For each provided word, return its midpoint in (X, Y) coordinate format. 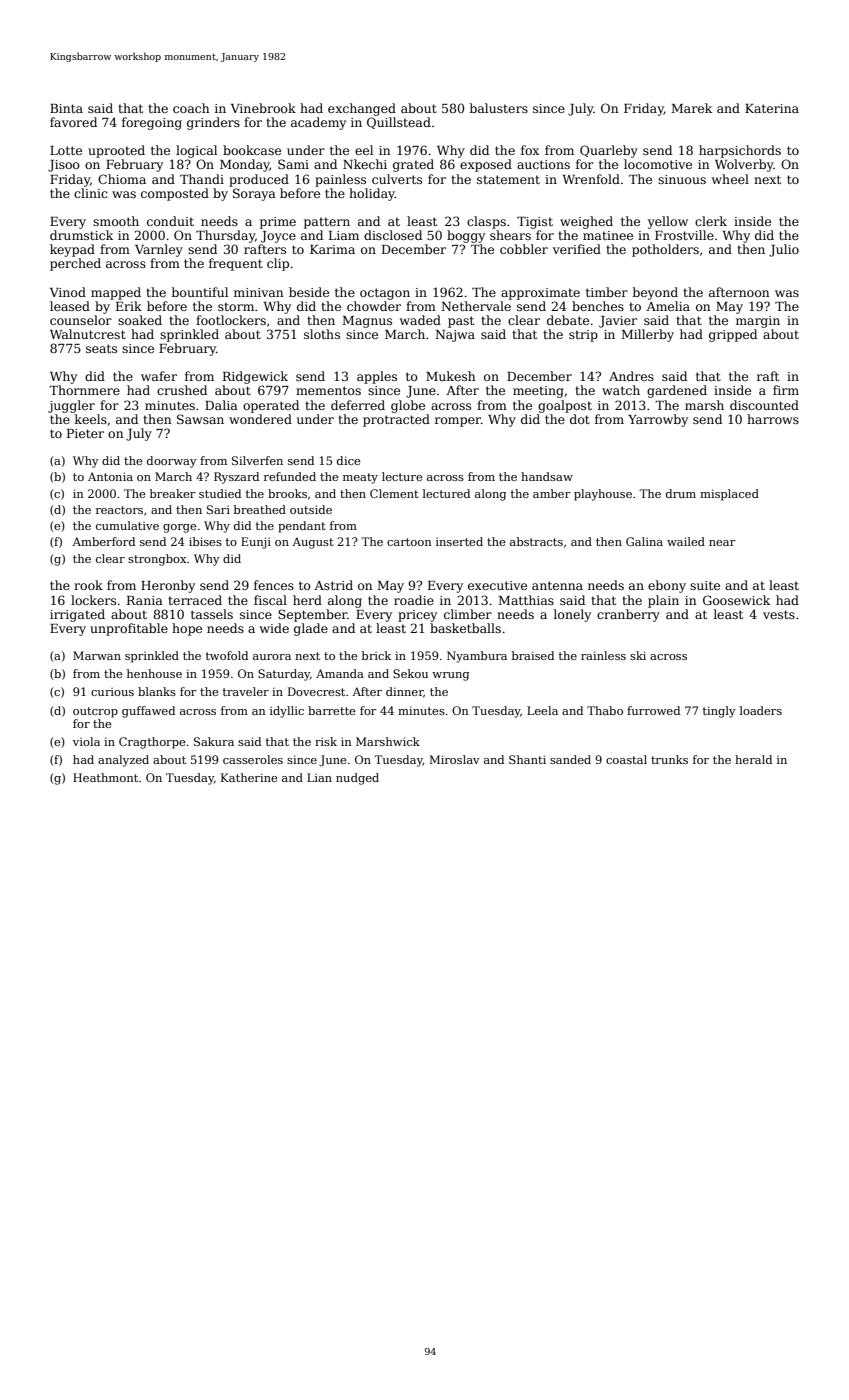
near (722, 543)
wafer (159, 376)
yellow (668, 222)
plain (663, 601)
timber (607, 292)
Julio (784, 250)
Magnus (367, 322)
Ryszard (236, 478)
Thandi (202, 179)
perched (75, 264)
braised (533, 655)
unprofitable (129, 629)
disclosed (393, 235)
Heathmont (105, 777)
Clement (394, 493)
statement (508, 179)
